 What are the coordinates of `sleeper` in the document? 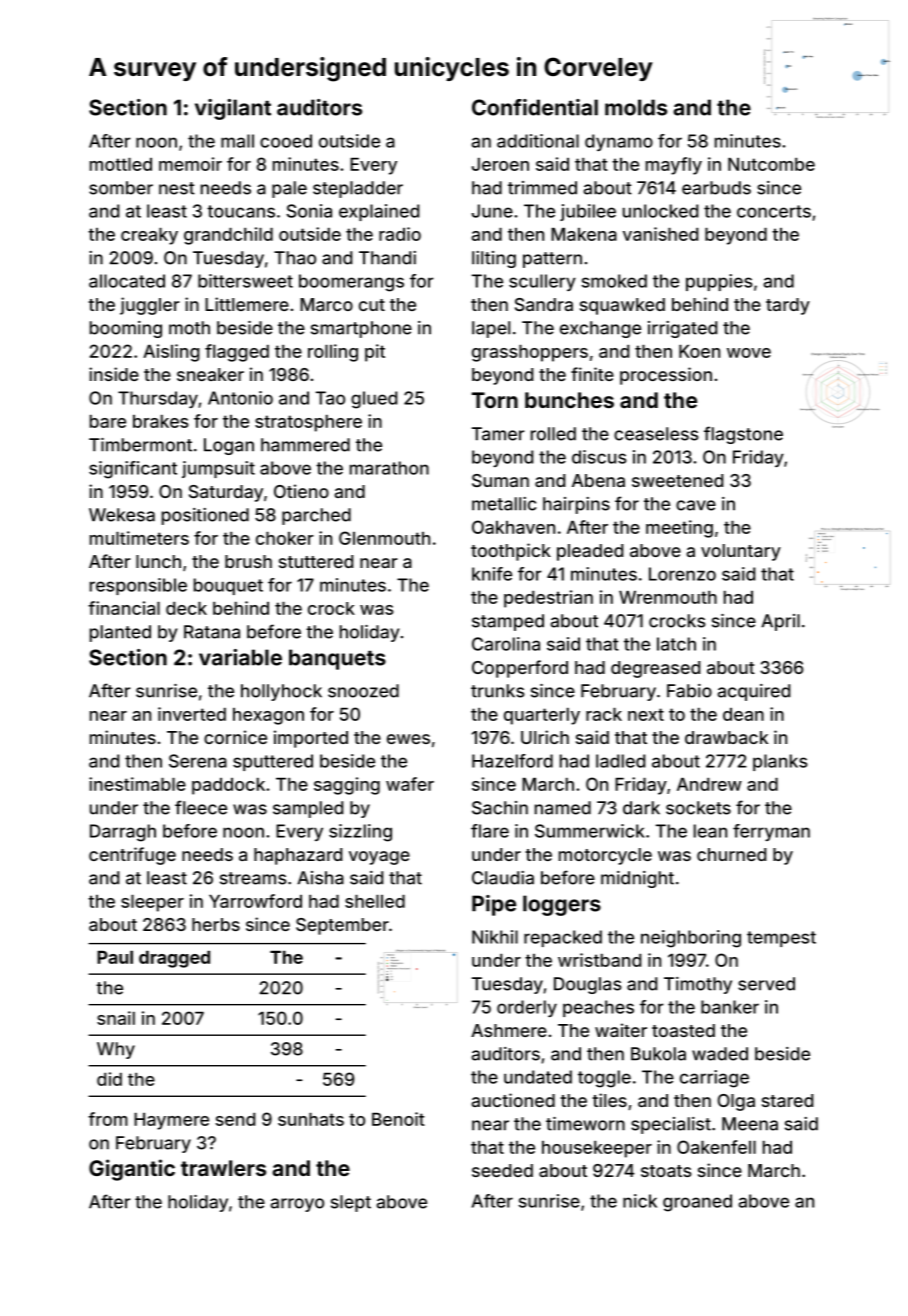 It's located at (152, 903).
